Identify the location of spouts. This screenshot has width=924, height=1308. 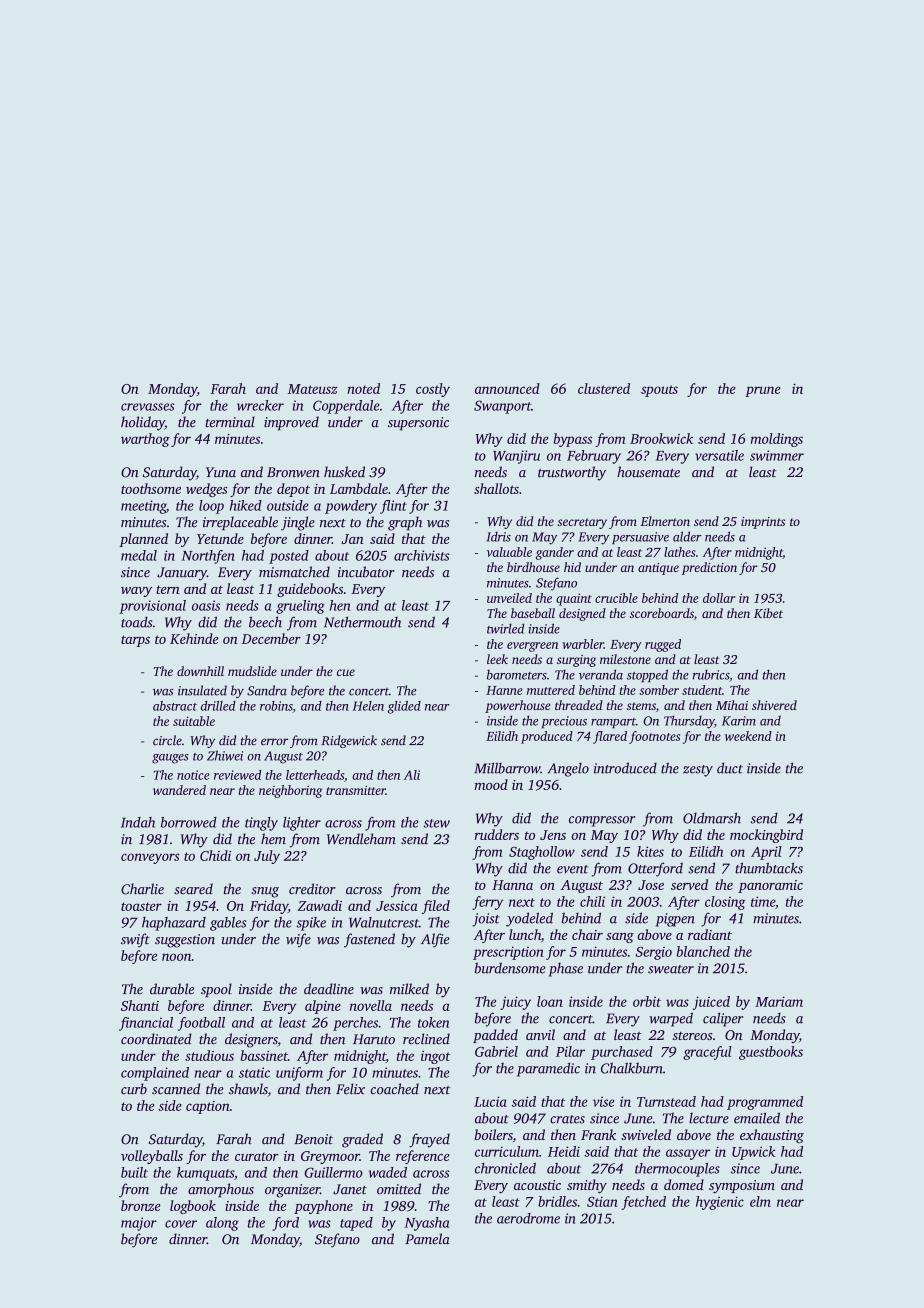
(659, 391).
